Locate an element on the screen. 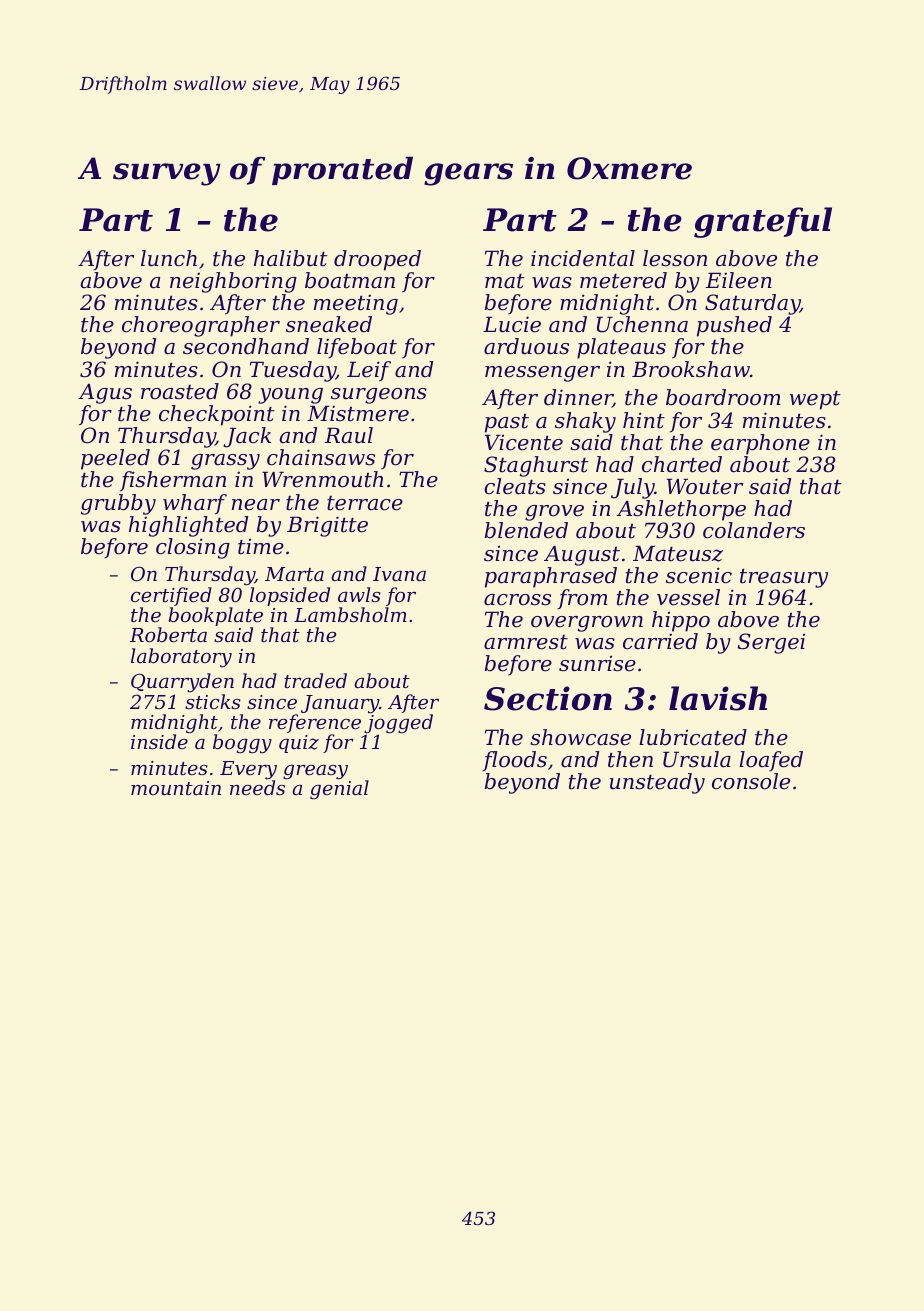 The width and height of the screenshot is (924, 1311). Agus is located at coordinates (105, 394).
